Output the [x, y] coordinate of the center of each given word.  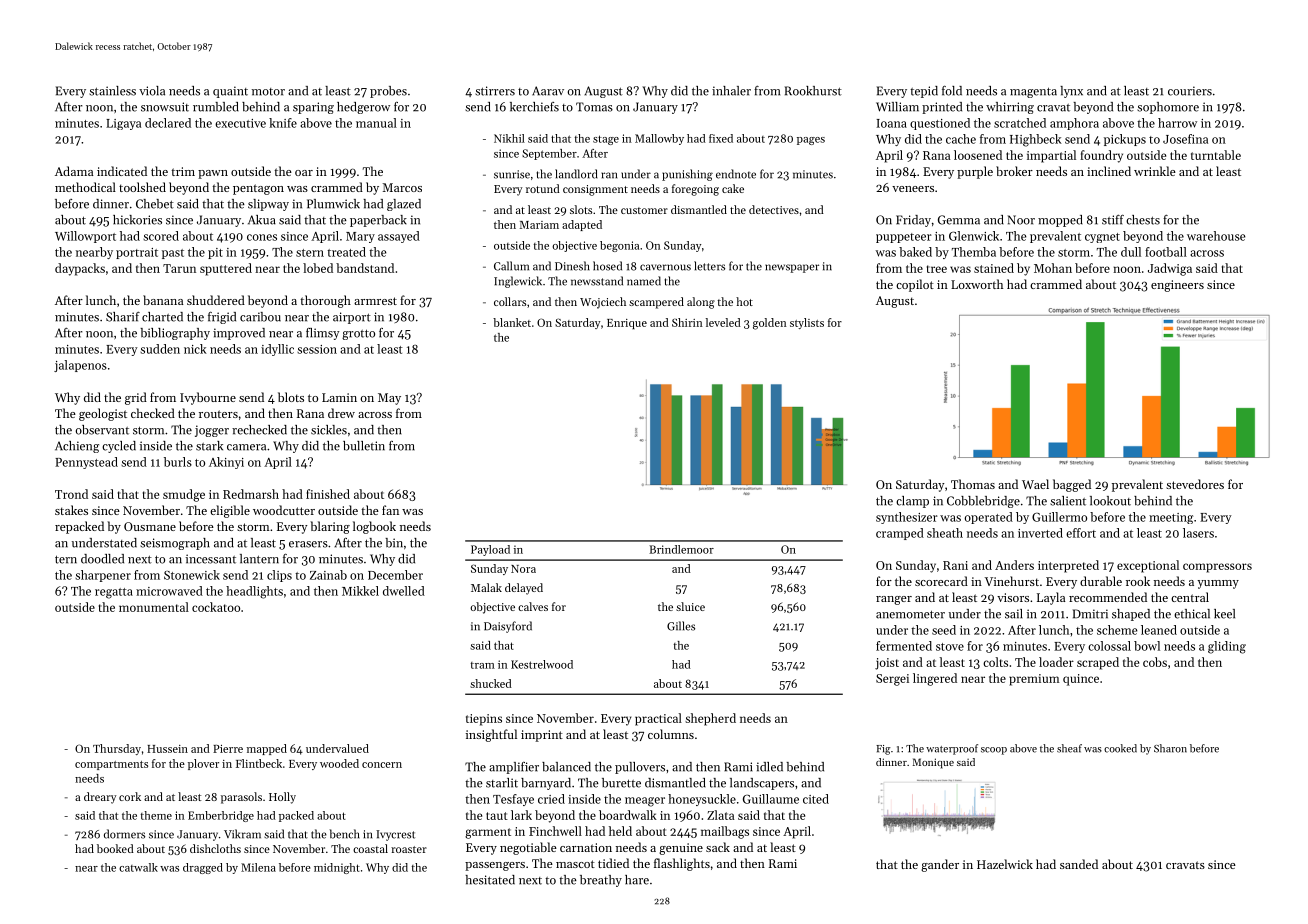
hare [637, 880]
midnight [337, 868]
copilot [915, 285]
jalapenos [80, 366]
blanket [512, 322]
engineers [1177, 286]
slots [581, 209]
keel [1224, 614]
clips [279, 576]
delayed [524, 589]
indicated [122, 171]
